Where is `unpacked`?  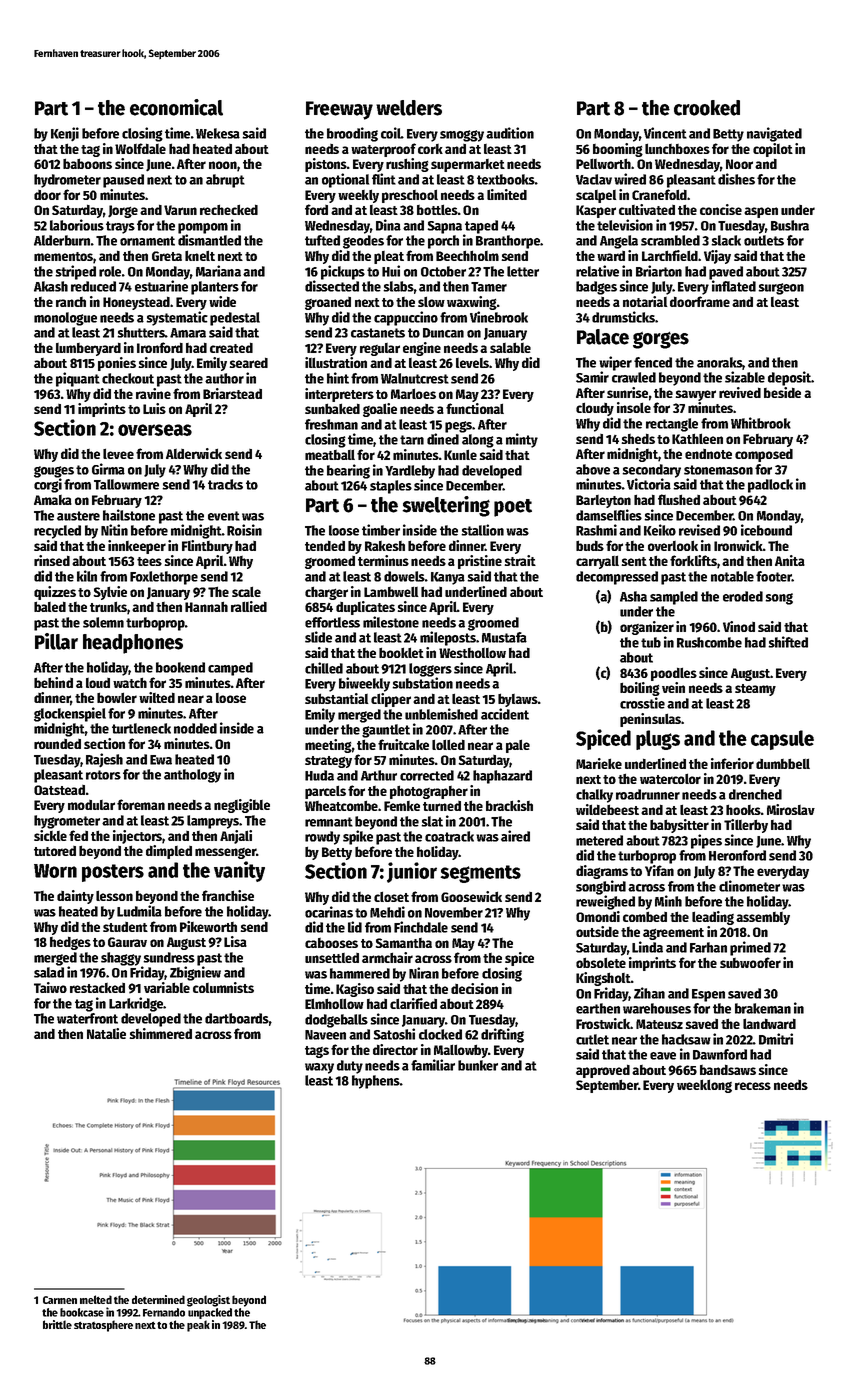 unpacked is located at coordinates (210, 1313).
